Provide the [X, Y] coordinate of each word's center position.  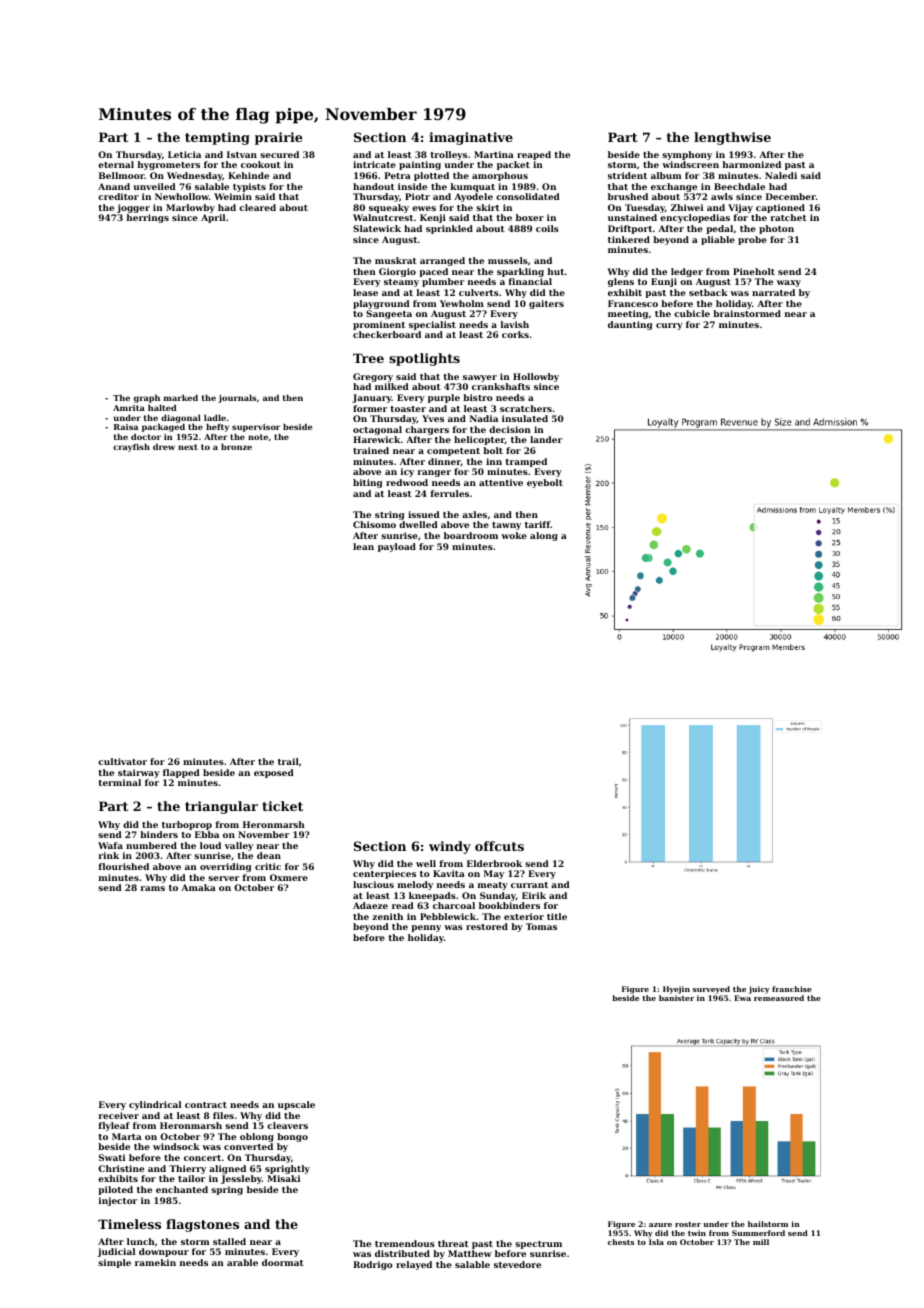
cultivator [122, 761]
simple [114, 1263]
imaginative [471, 138]
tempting [217, 138]
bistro [478, 397]
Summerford [758, 1233]
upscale [296, 1105]
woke [514, 535]
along [544, 536]
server [223, 878]
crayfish [131, 447]
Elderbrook [494, 863]
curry [669, 326]
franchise [792, 989]
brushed [628, 196]
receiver [118, 1115]
